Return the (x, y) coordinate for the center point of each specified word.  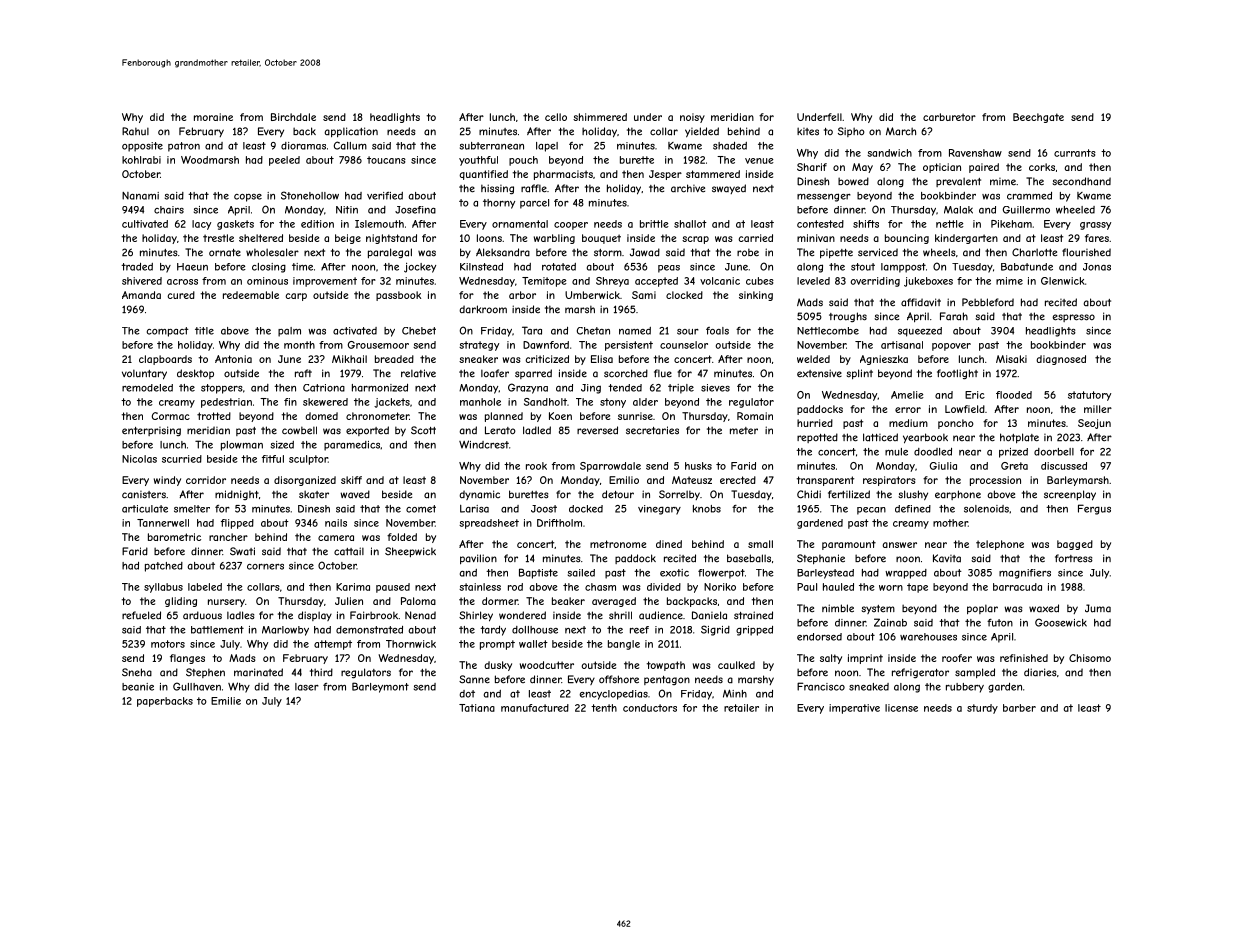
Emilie (226, 701)
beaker (568, 601)
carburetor (949, 117)
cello (556, 117)
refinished (1024, 658)
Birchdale (293, 117)
